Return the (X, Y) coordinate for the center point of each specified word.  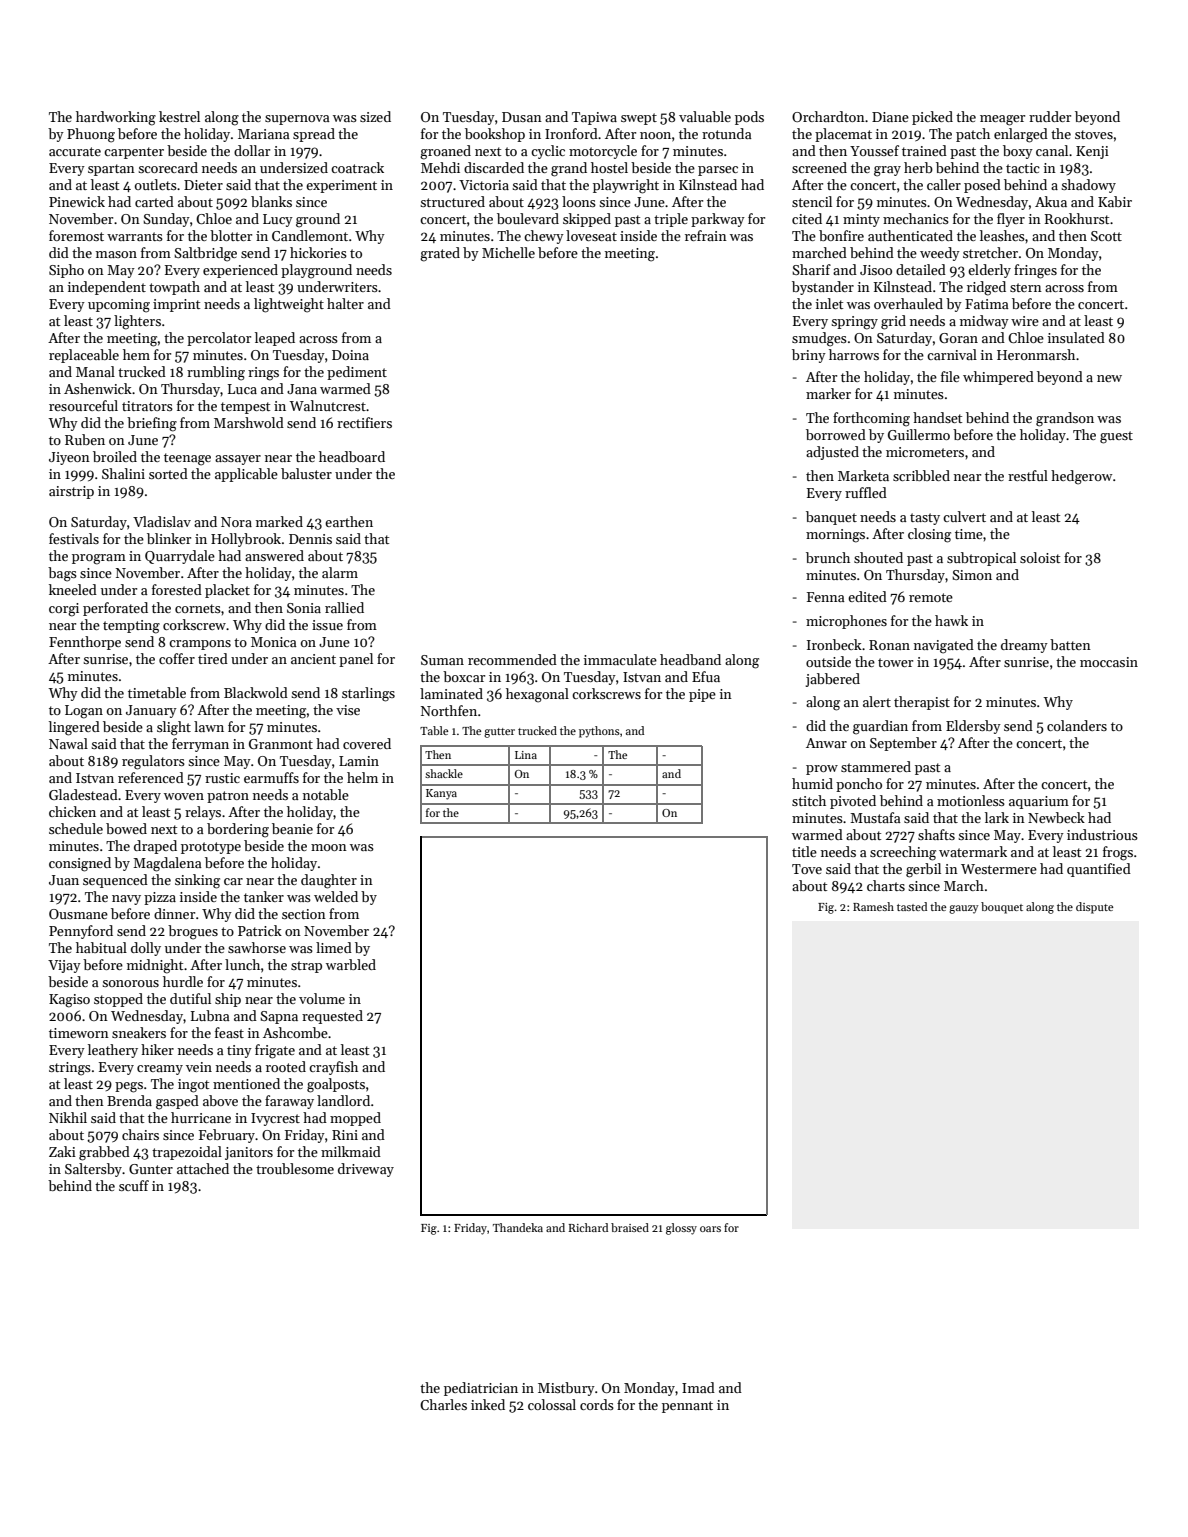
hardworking (116, 118)
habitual (101, 947)
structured (452, 201)
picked (932, 118)
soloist (1040, 557)
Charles (443, 1404)
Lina (526, 755)
